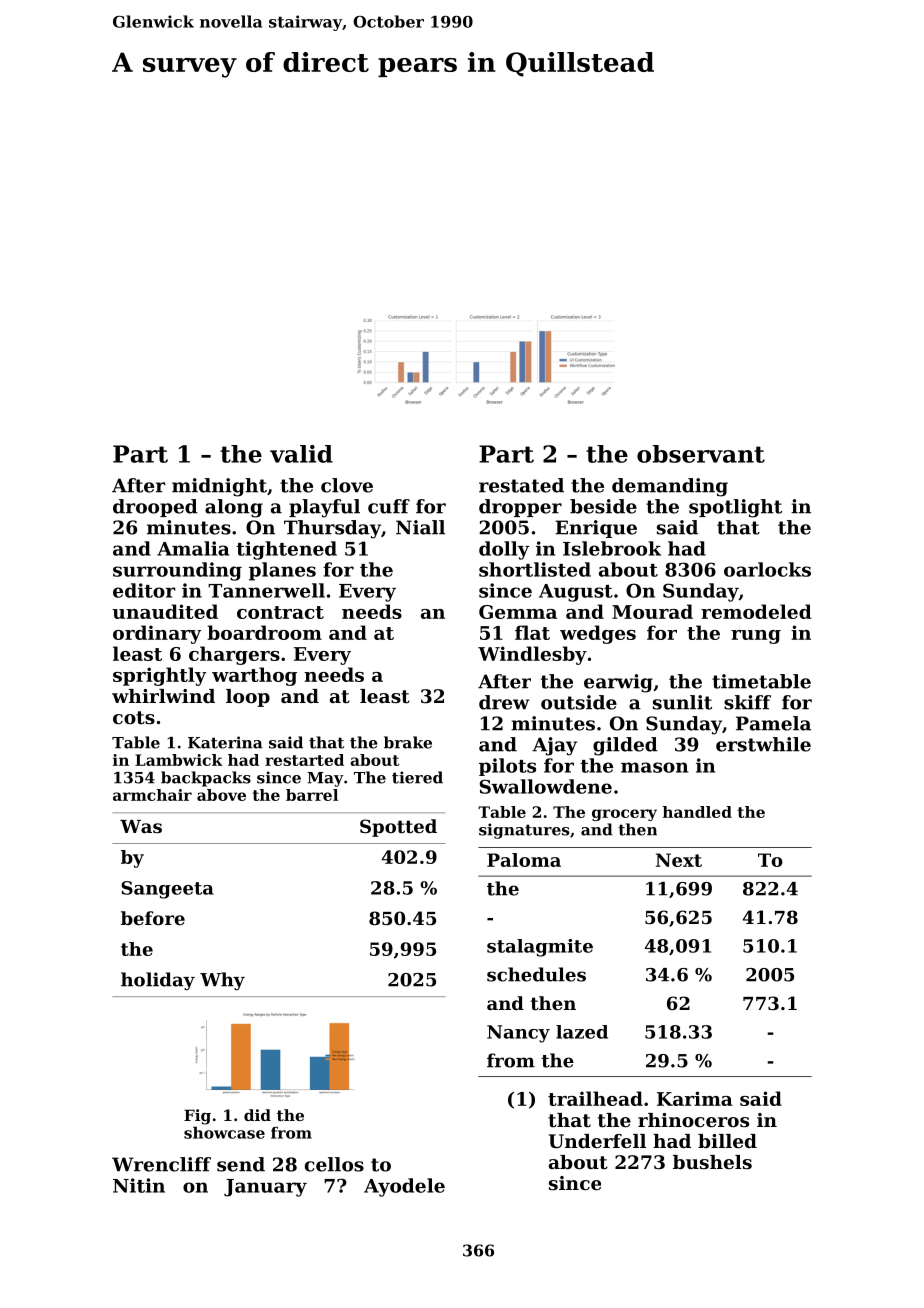  What do you see at coordinates (221, 795) in the image?
I see `above` at bounding box center [221, 795].
